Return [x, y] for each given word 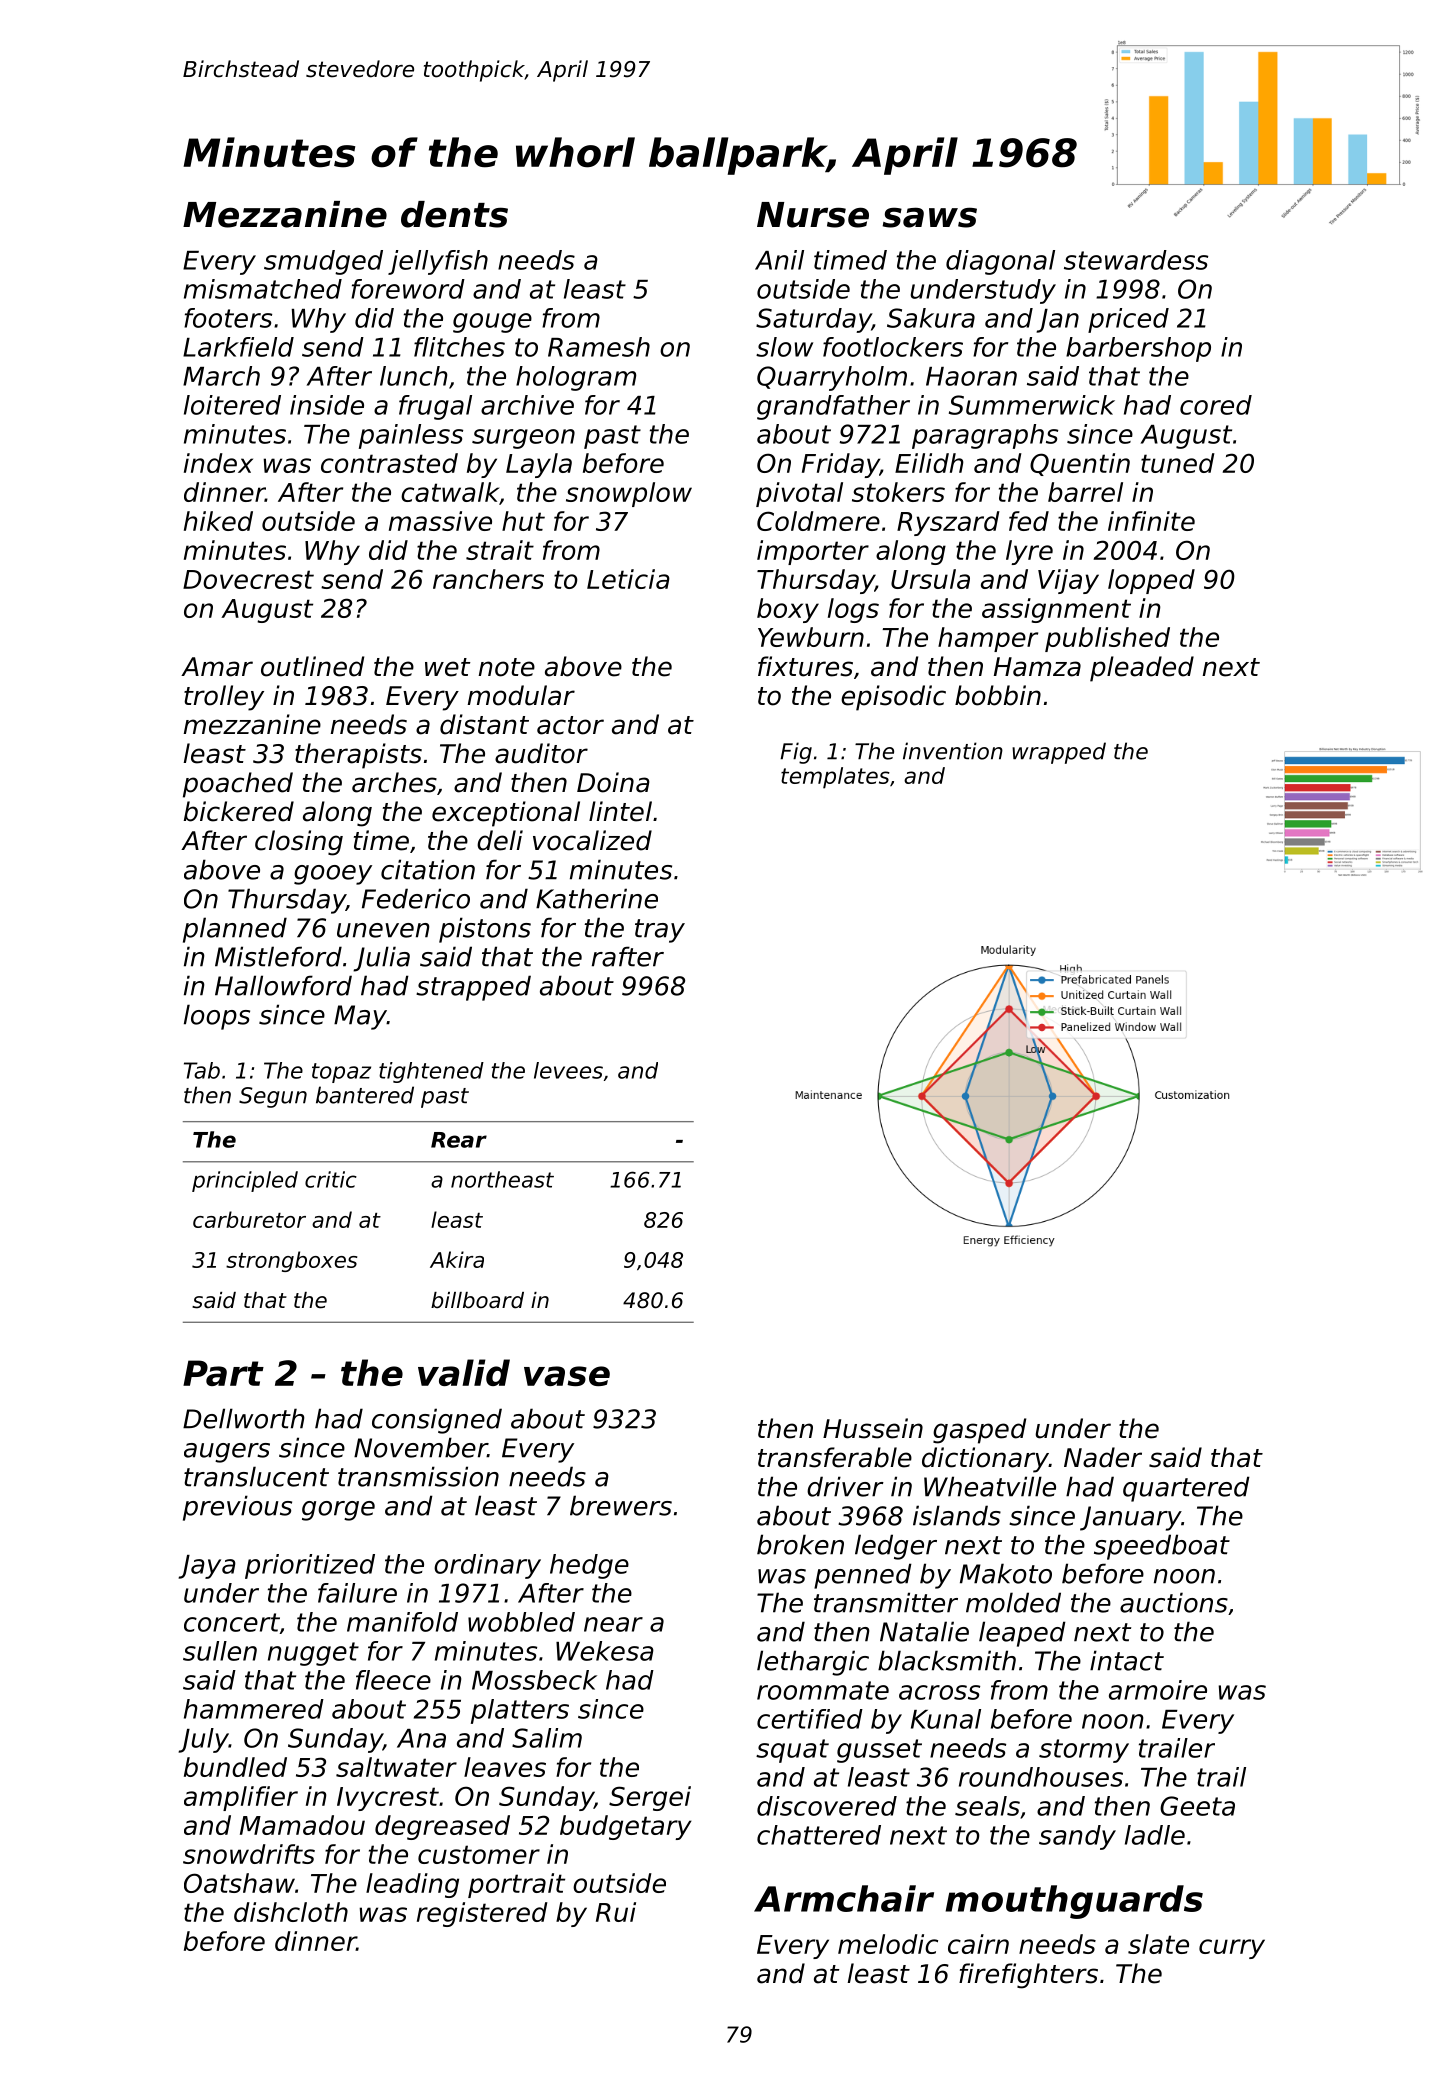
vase [567, 1376]
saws [929, 217]
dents [454, 214]
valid [464, 1372]
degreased [442, 1827]
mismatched [263, 289]
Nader [1103, 1457]
